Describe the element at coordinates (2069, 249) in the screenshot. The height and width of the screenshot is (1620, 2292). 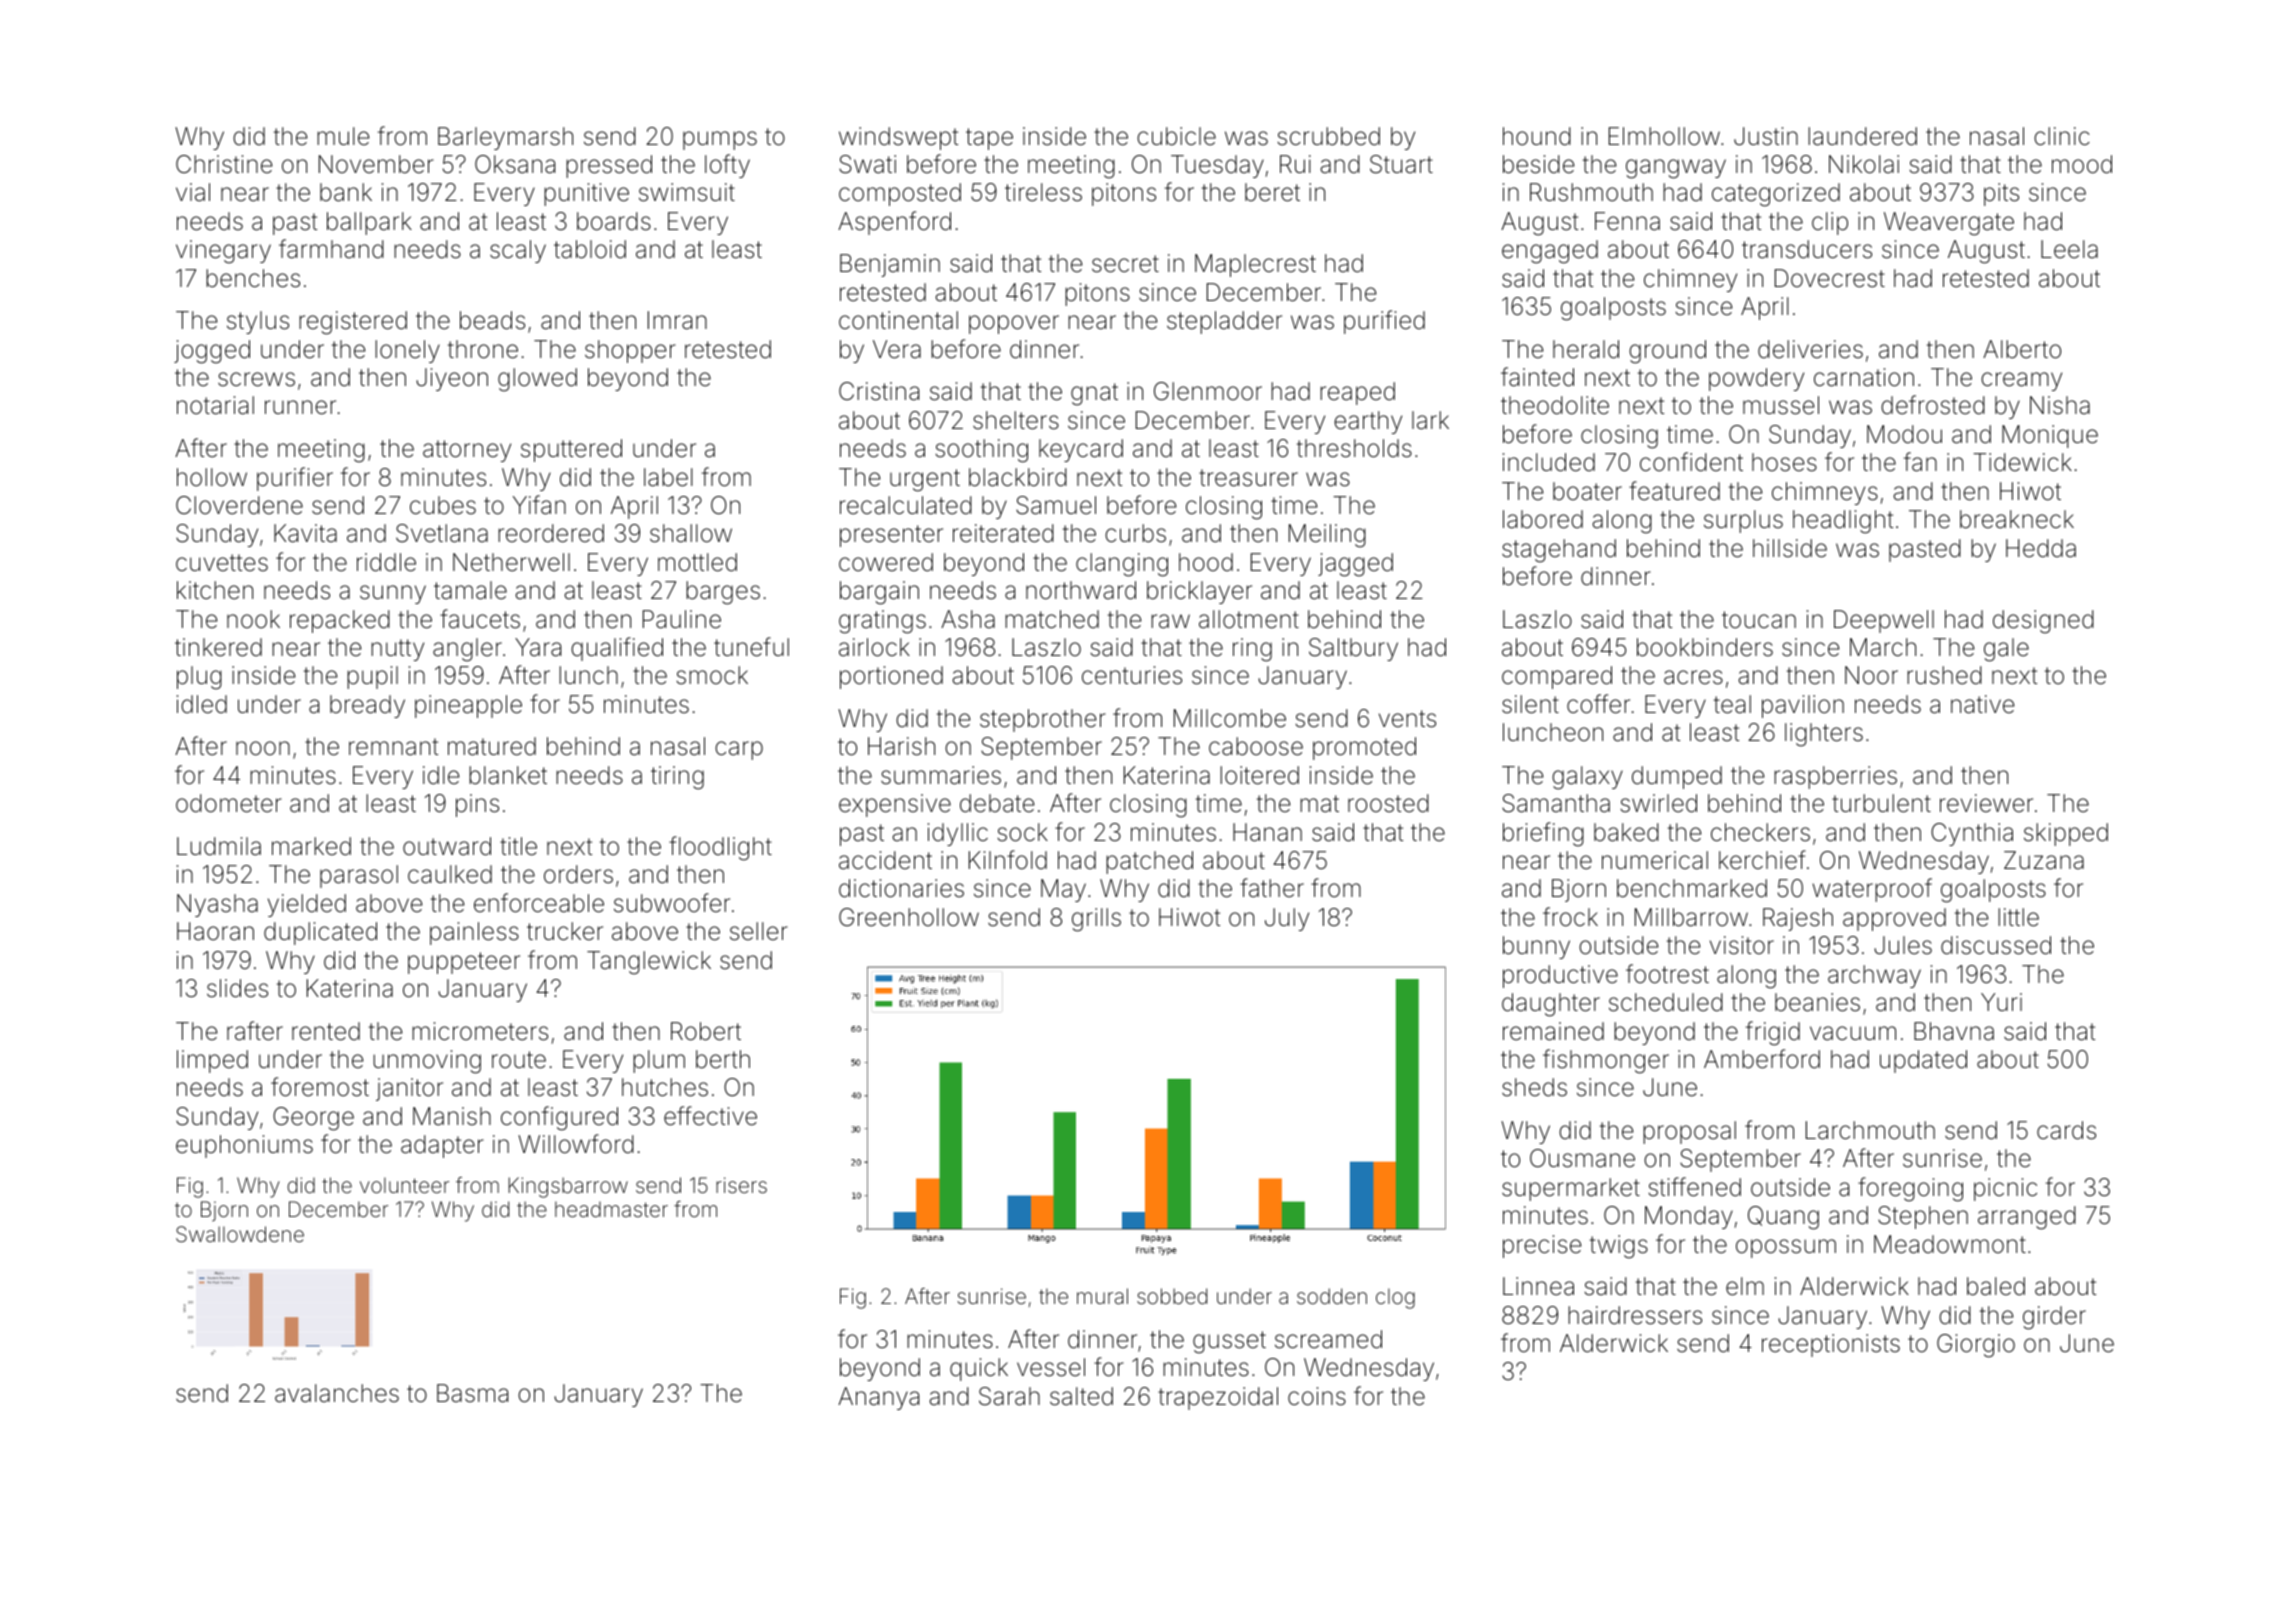
I see `Leela` at that location.
